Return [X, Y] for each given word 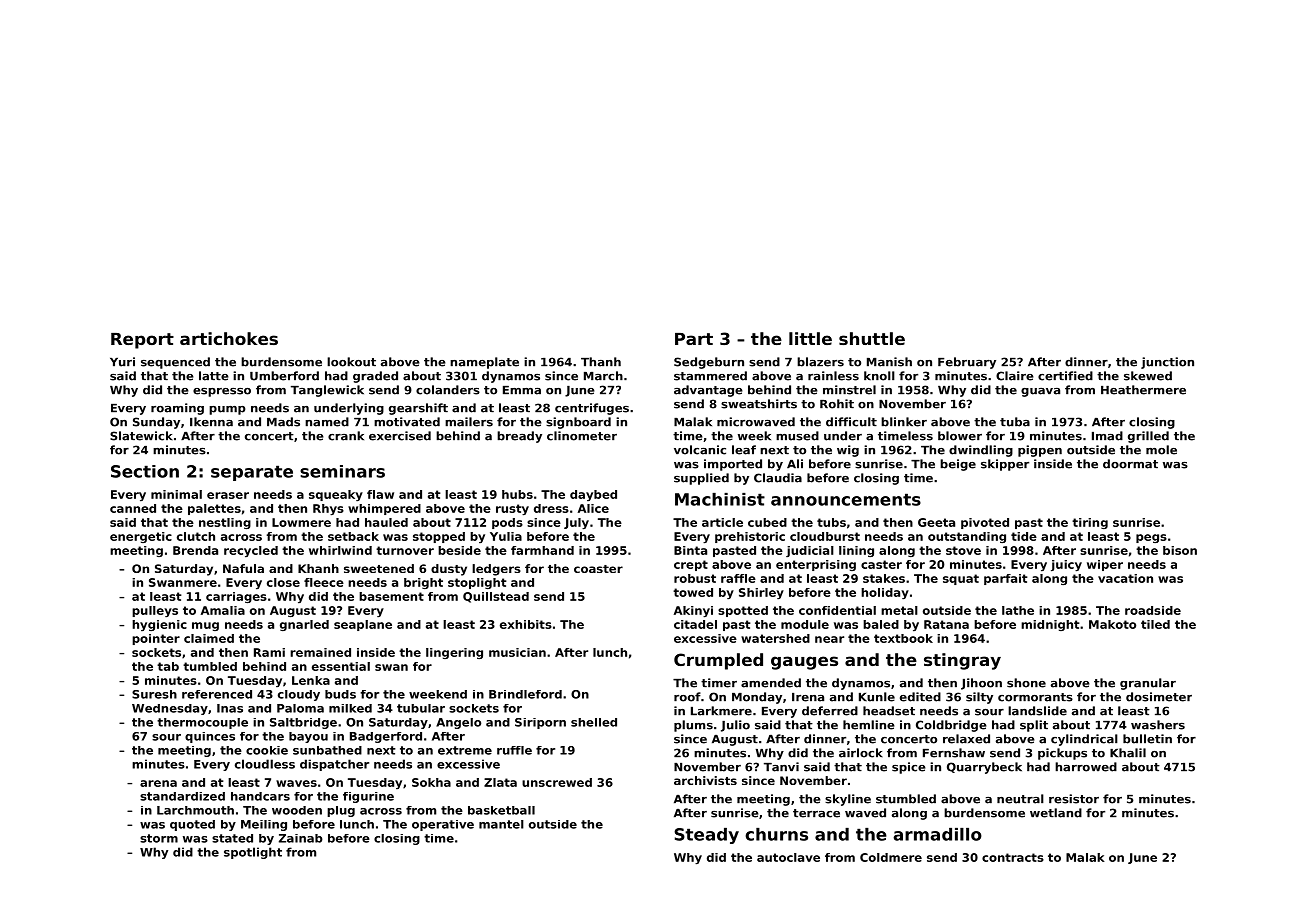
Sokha [431, 782]
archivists [705, 780]
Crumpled [718, 661]
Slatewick [141, 436]
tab [168, 666]
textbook [903, 638]
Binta [690, 550]
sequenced [175, 363]
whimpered [384, 509]
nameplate [484, 363]
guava [1040, 392]
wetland [1056, 813]
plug [341, 811]
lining [856, 551]
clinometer [582, 436]
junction [1167, 363]
